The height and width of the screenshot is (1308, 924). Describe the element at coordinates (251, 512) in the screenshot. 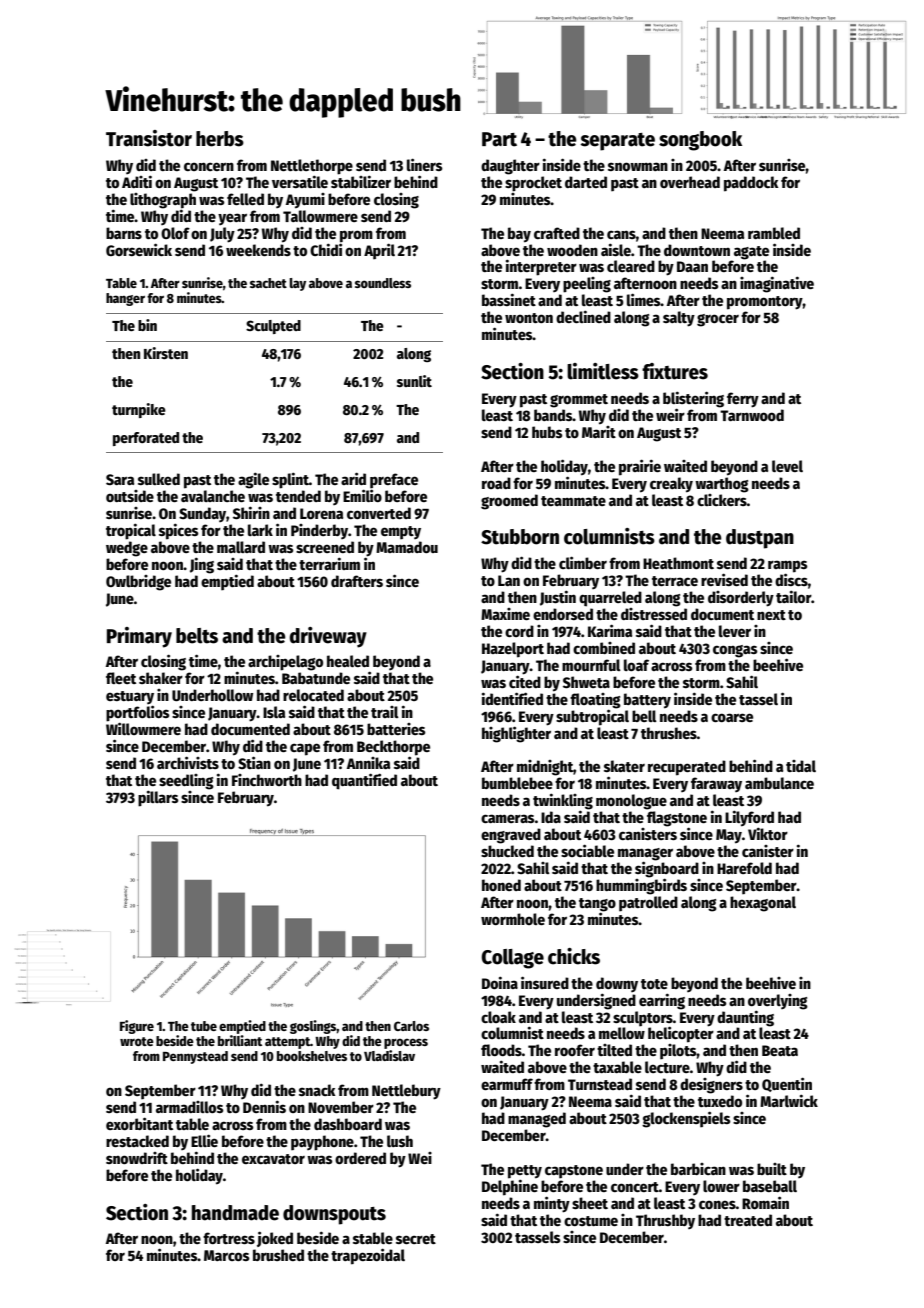

I see `Shirin` at that location.
